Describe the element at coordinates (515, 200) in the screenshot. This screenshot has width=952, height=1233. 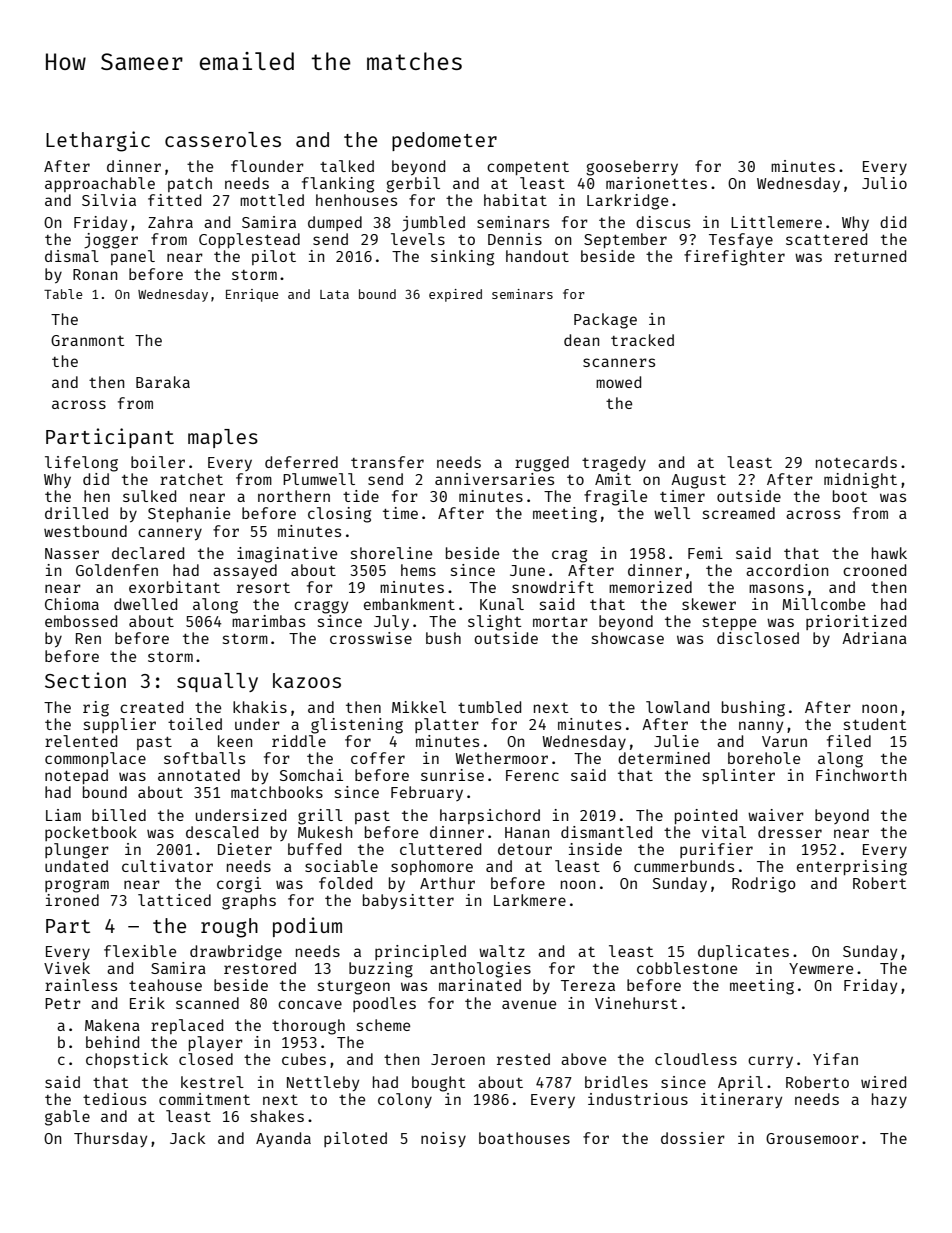
I see `habitat` at that location.
